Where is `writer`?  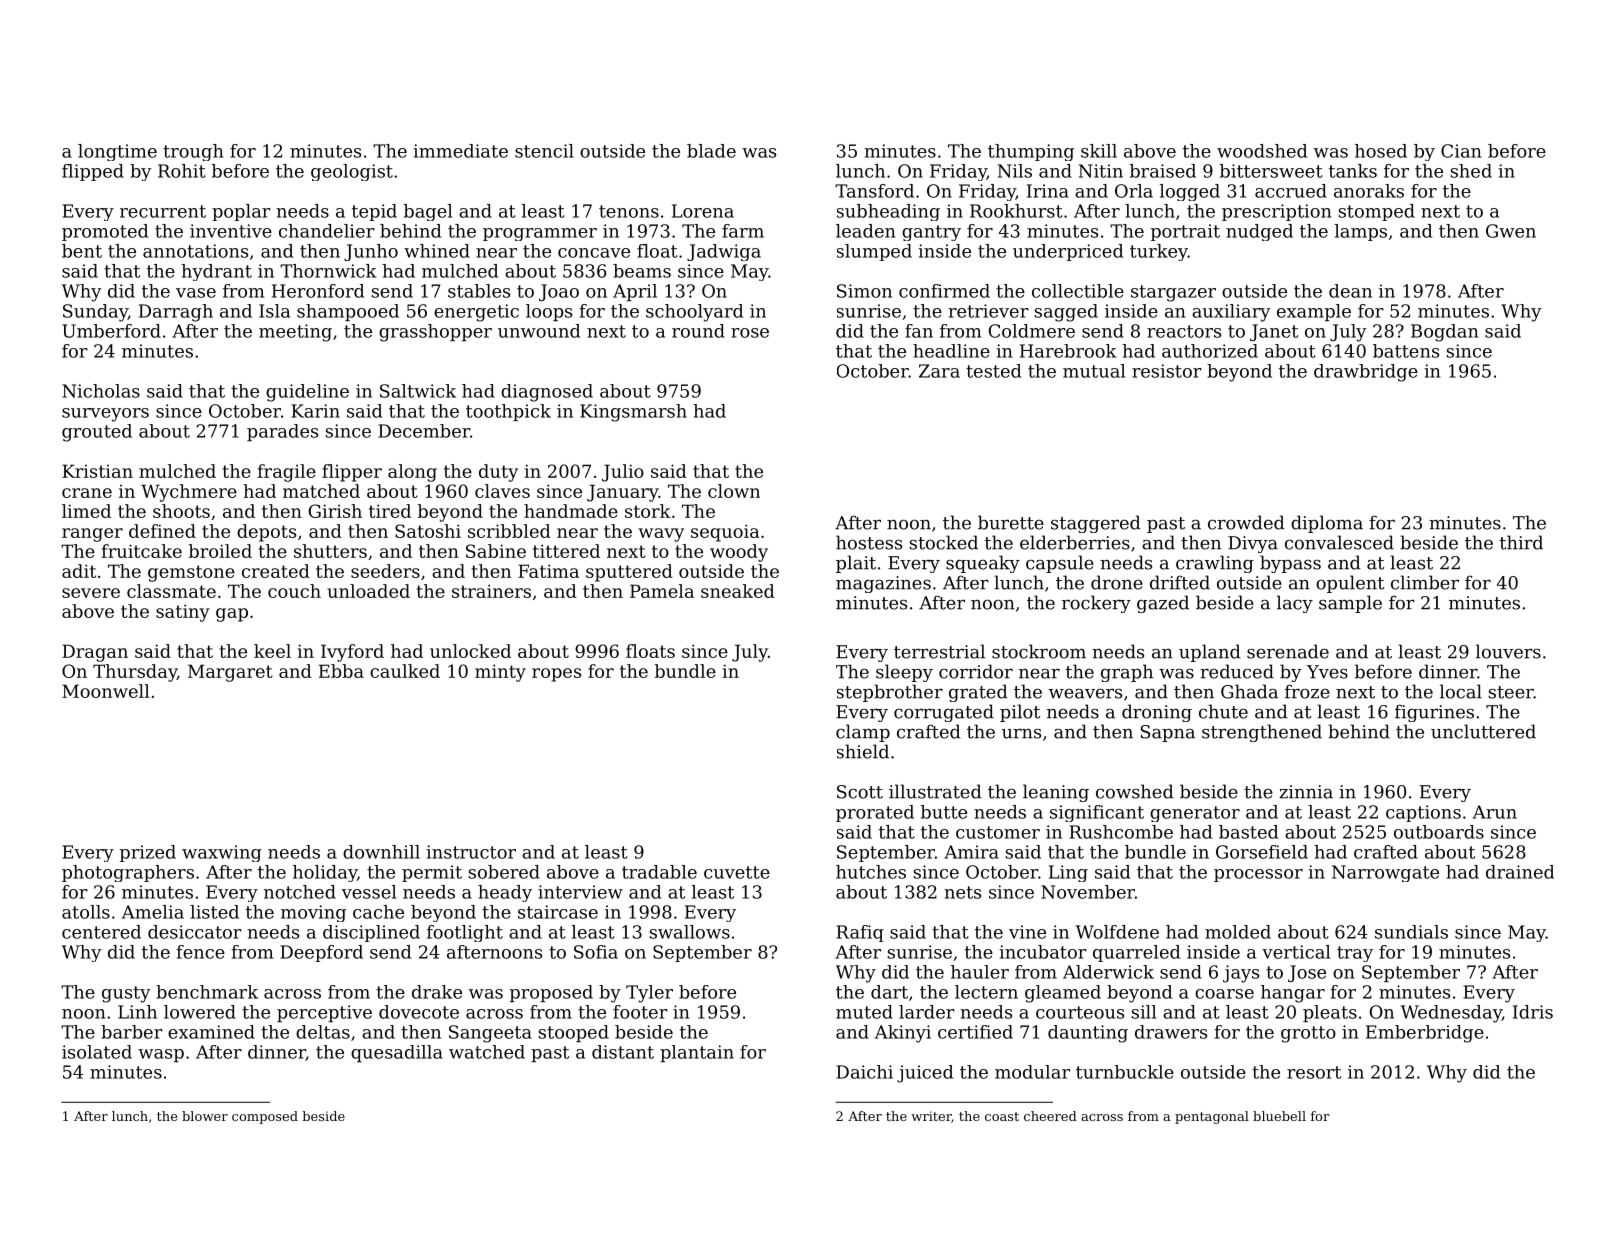 writer is located at coordinates (931, 1117).
